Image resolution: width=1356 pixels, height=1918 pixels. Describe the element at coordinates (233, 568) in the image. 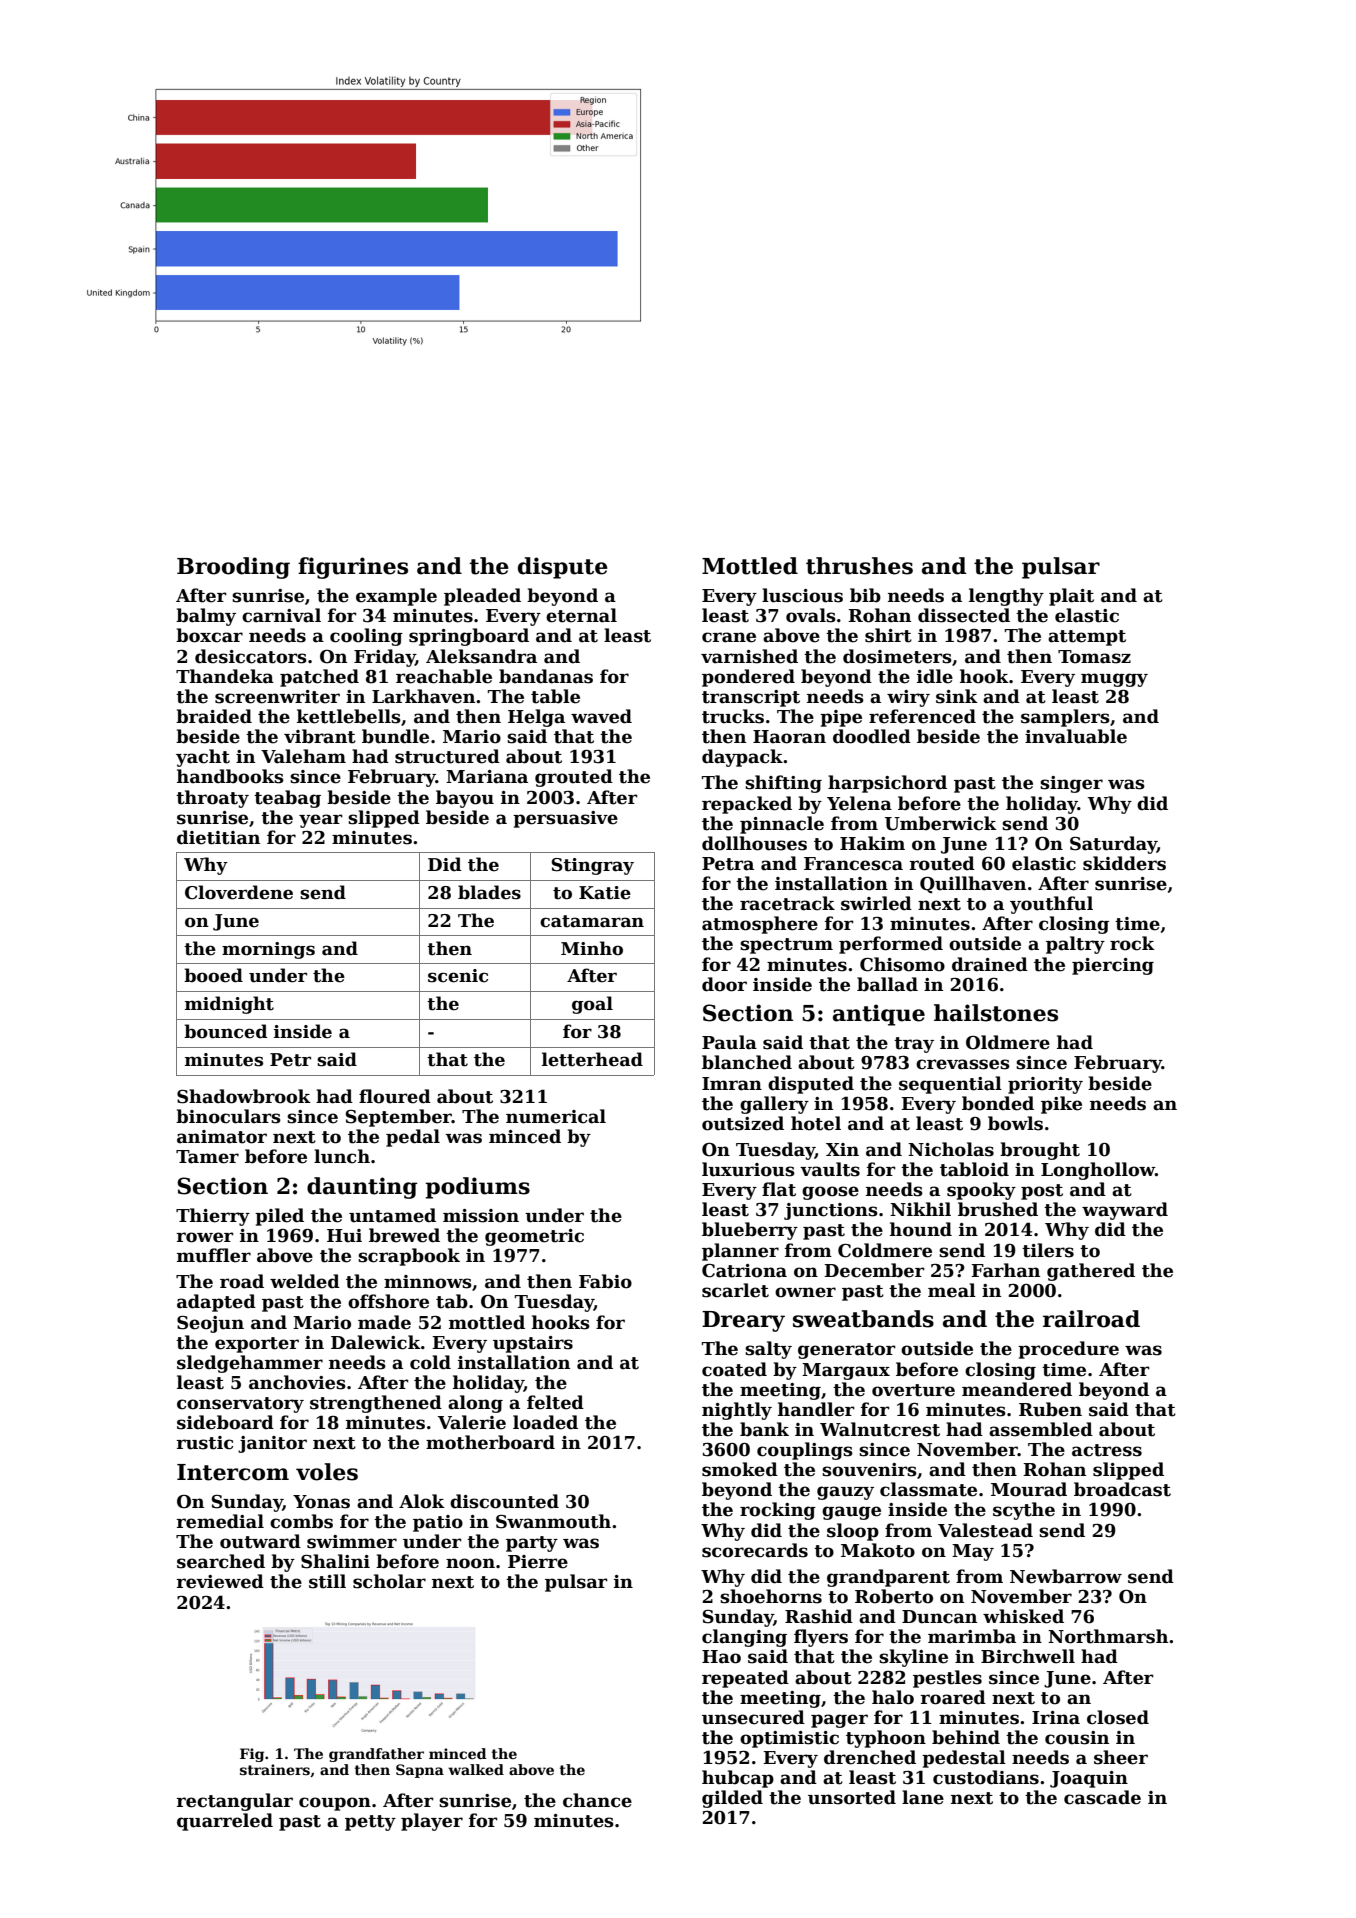

I see `Brooding` at that location.
